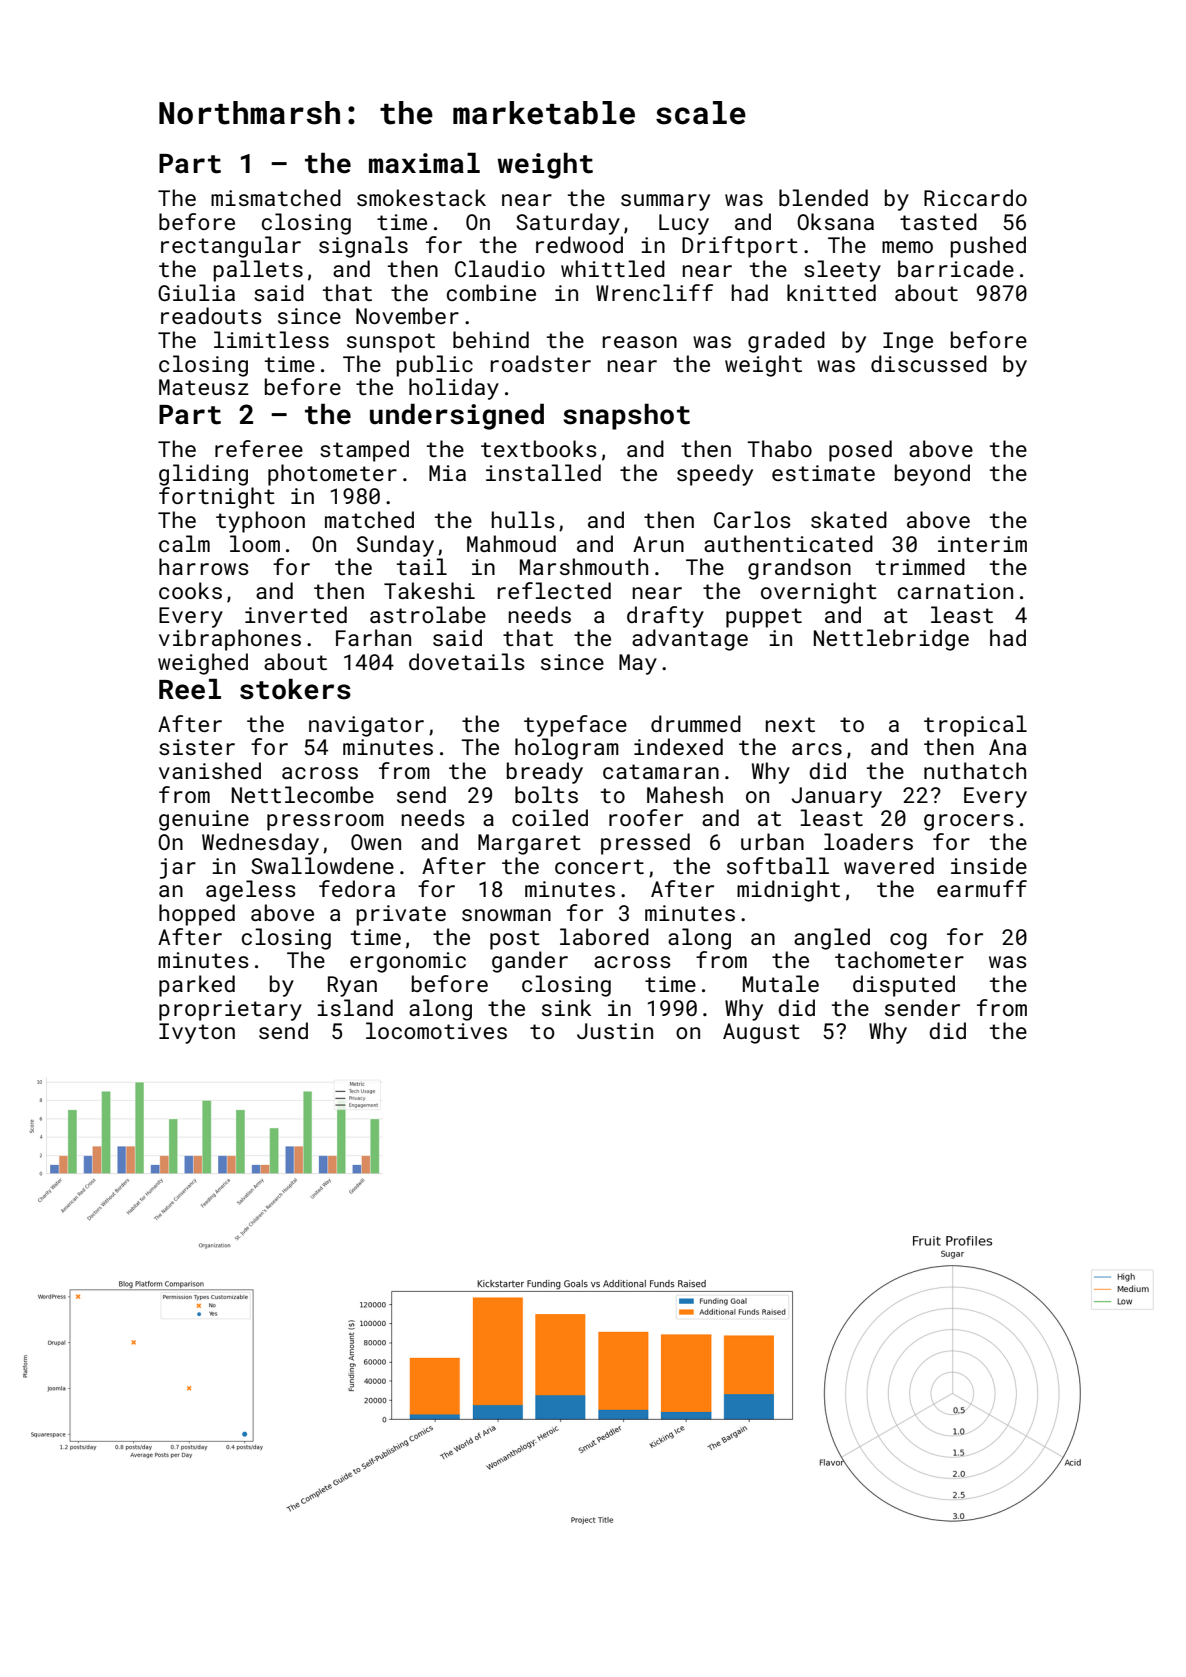  What do you see at coordinates (823, 473) in the image?
I see `estimate` at bounding box center [823, 473].
